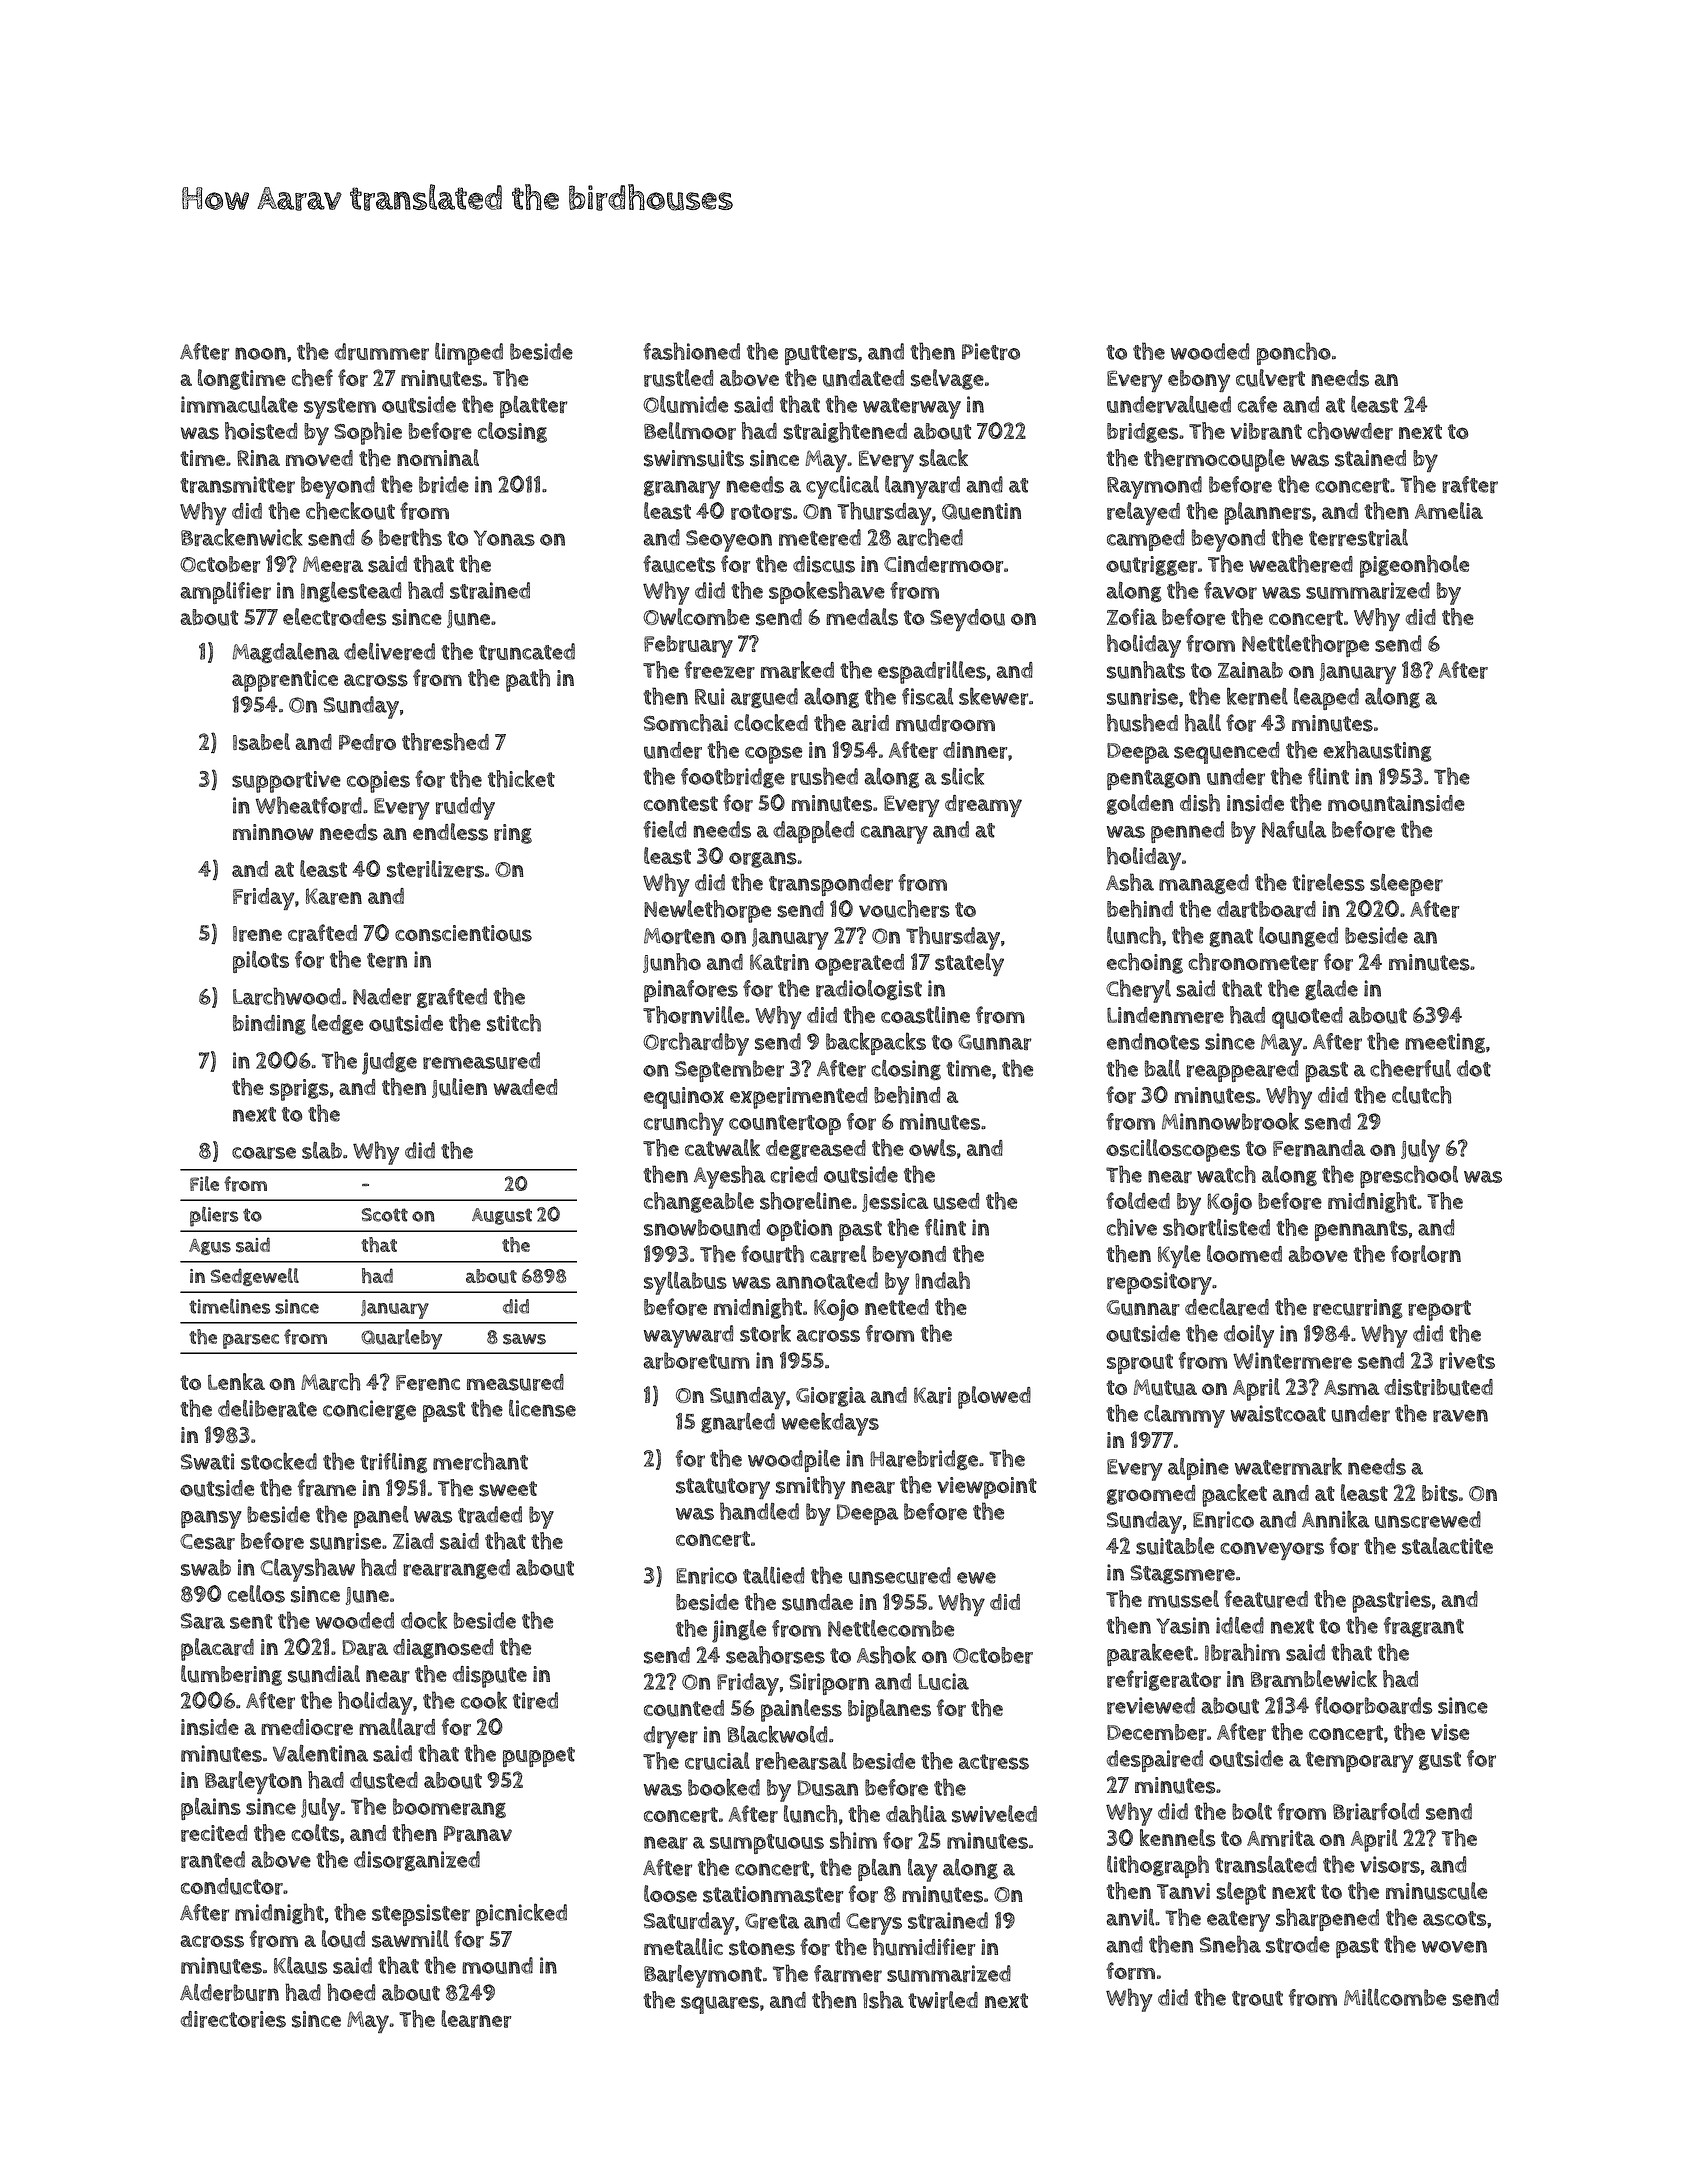  I want to click on stained, so click(1370, 458).
